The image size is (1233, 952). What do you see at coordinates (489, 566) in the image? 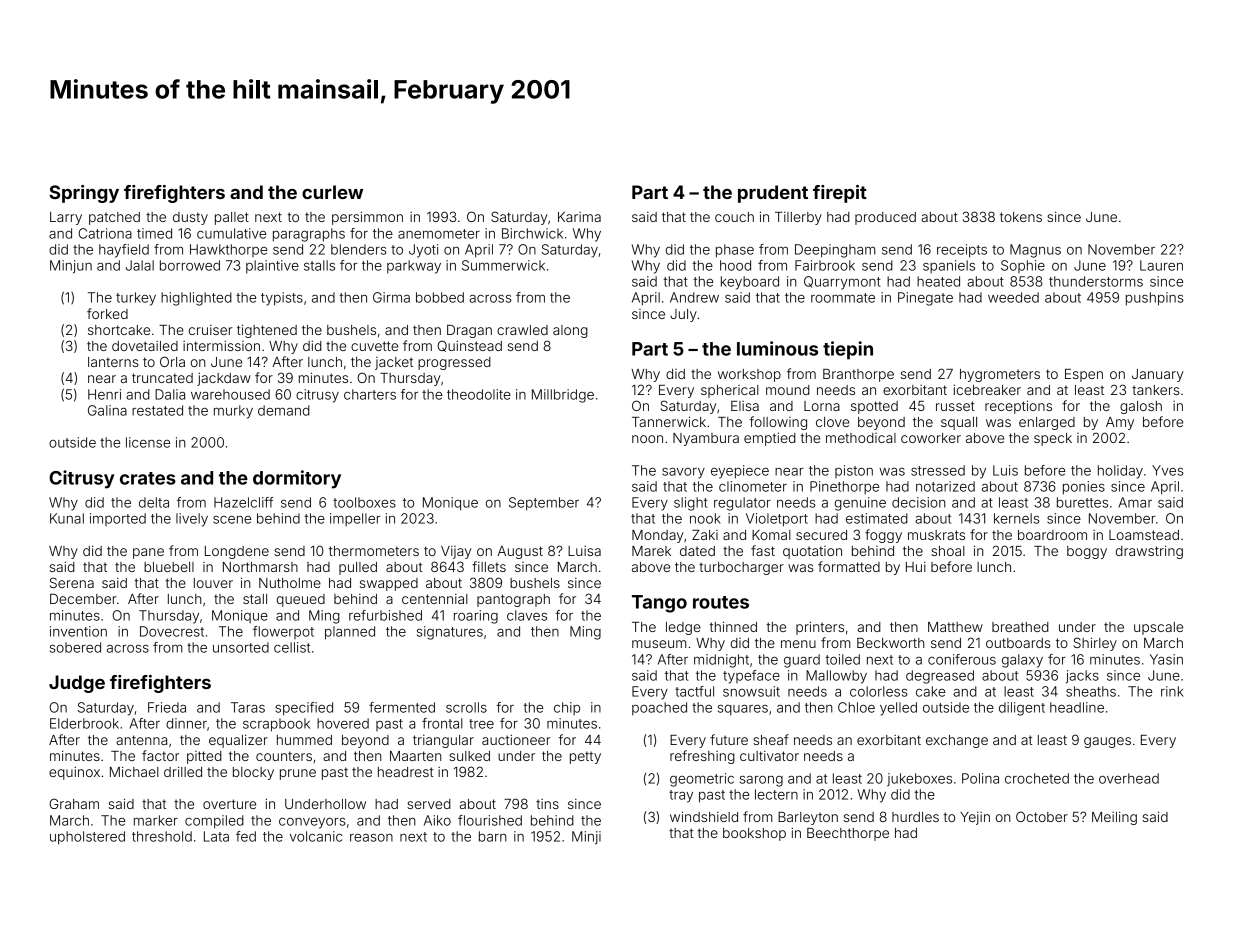
I see `fillets` at bounding box center [489, 566].
